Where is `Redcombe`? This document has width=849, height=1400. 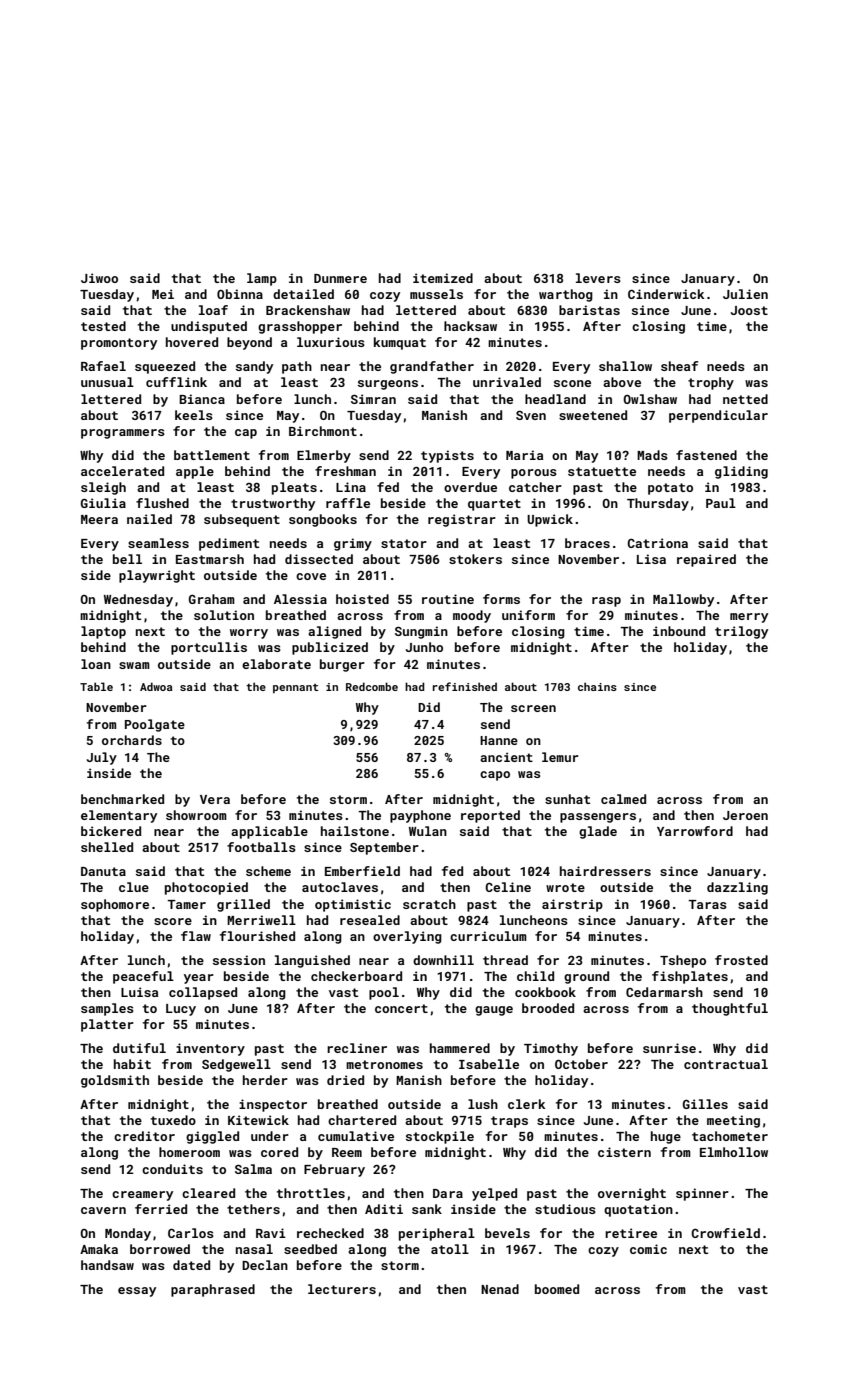 Redcombe is located at coordinates (372, 686).
